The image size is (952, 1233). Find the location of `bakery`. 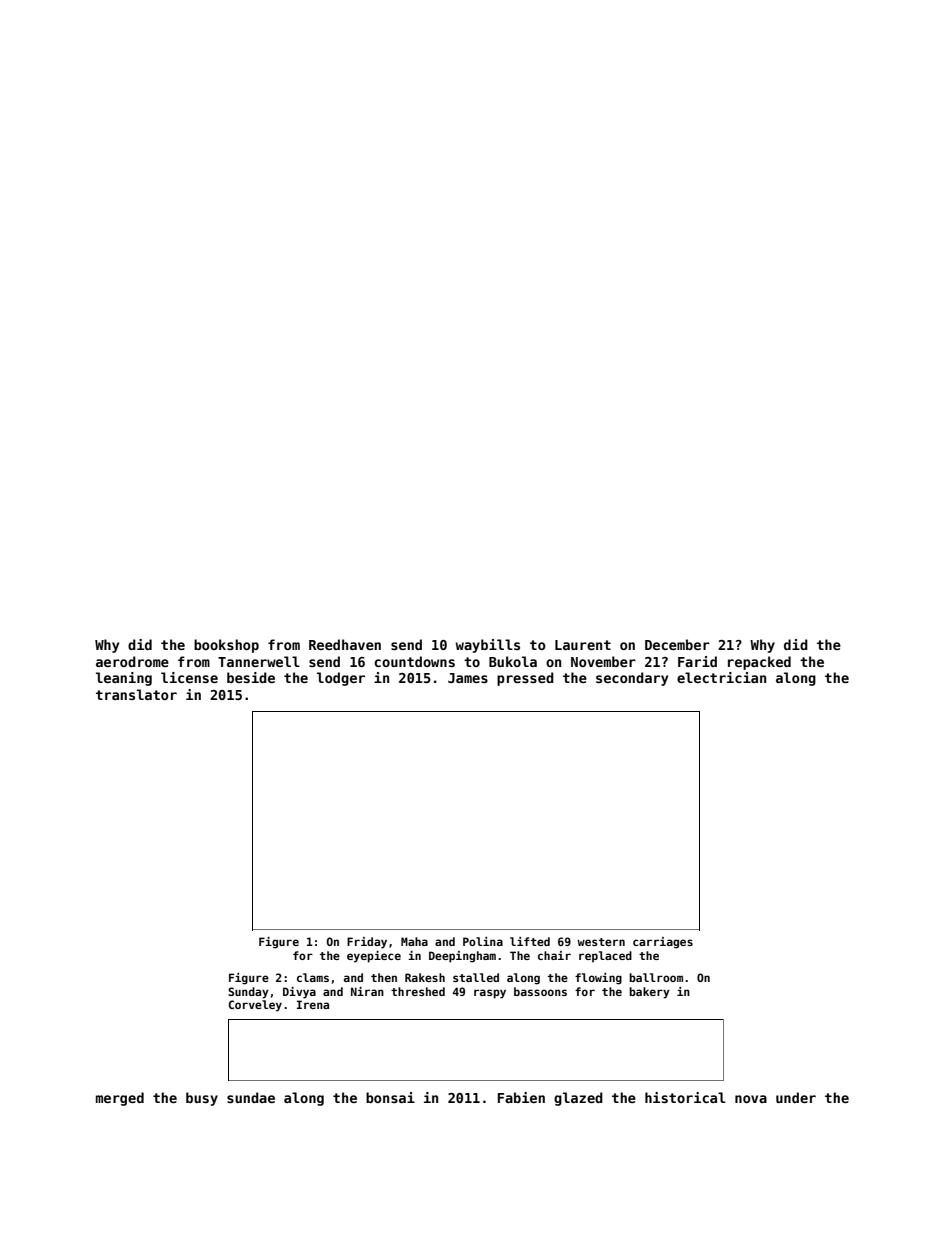

bakery is located at coordinates (649, 993).
